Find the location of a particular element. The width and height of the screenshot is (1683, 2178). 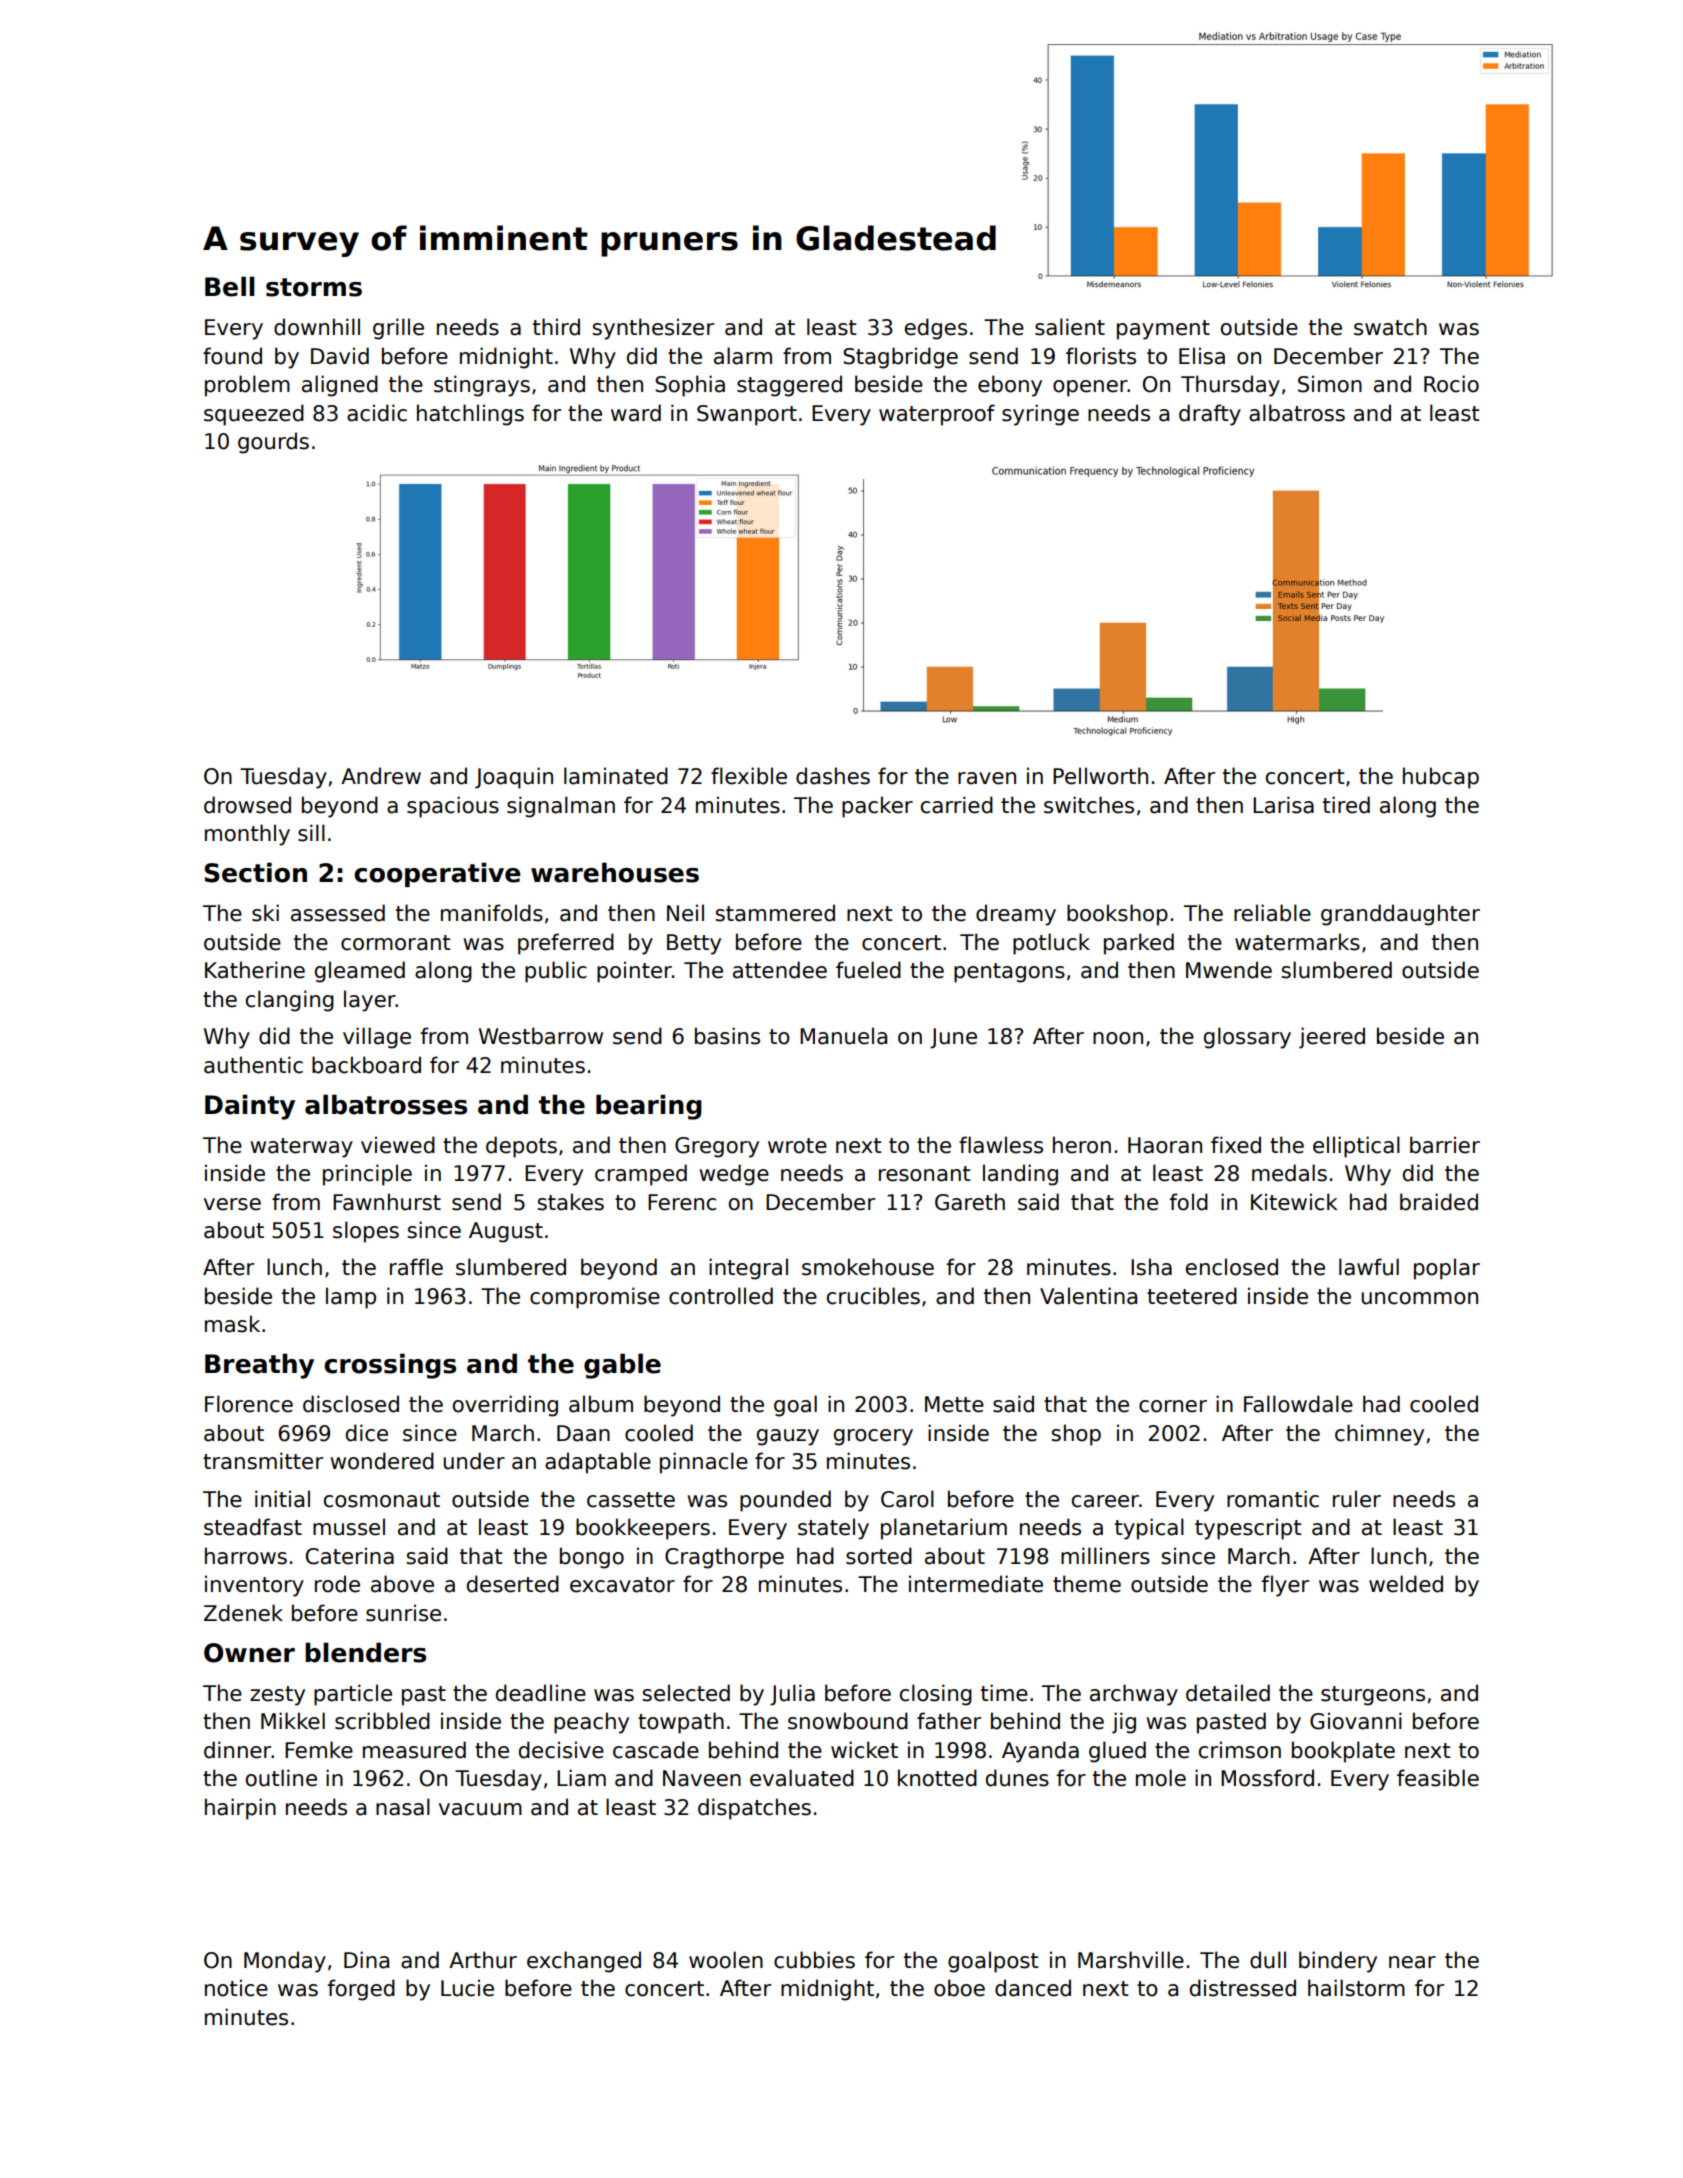

staggered is located at coordinates (789, 386).
